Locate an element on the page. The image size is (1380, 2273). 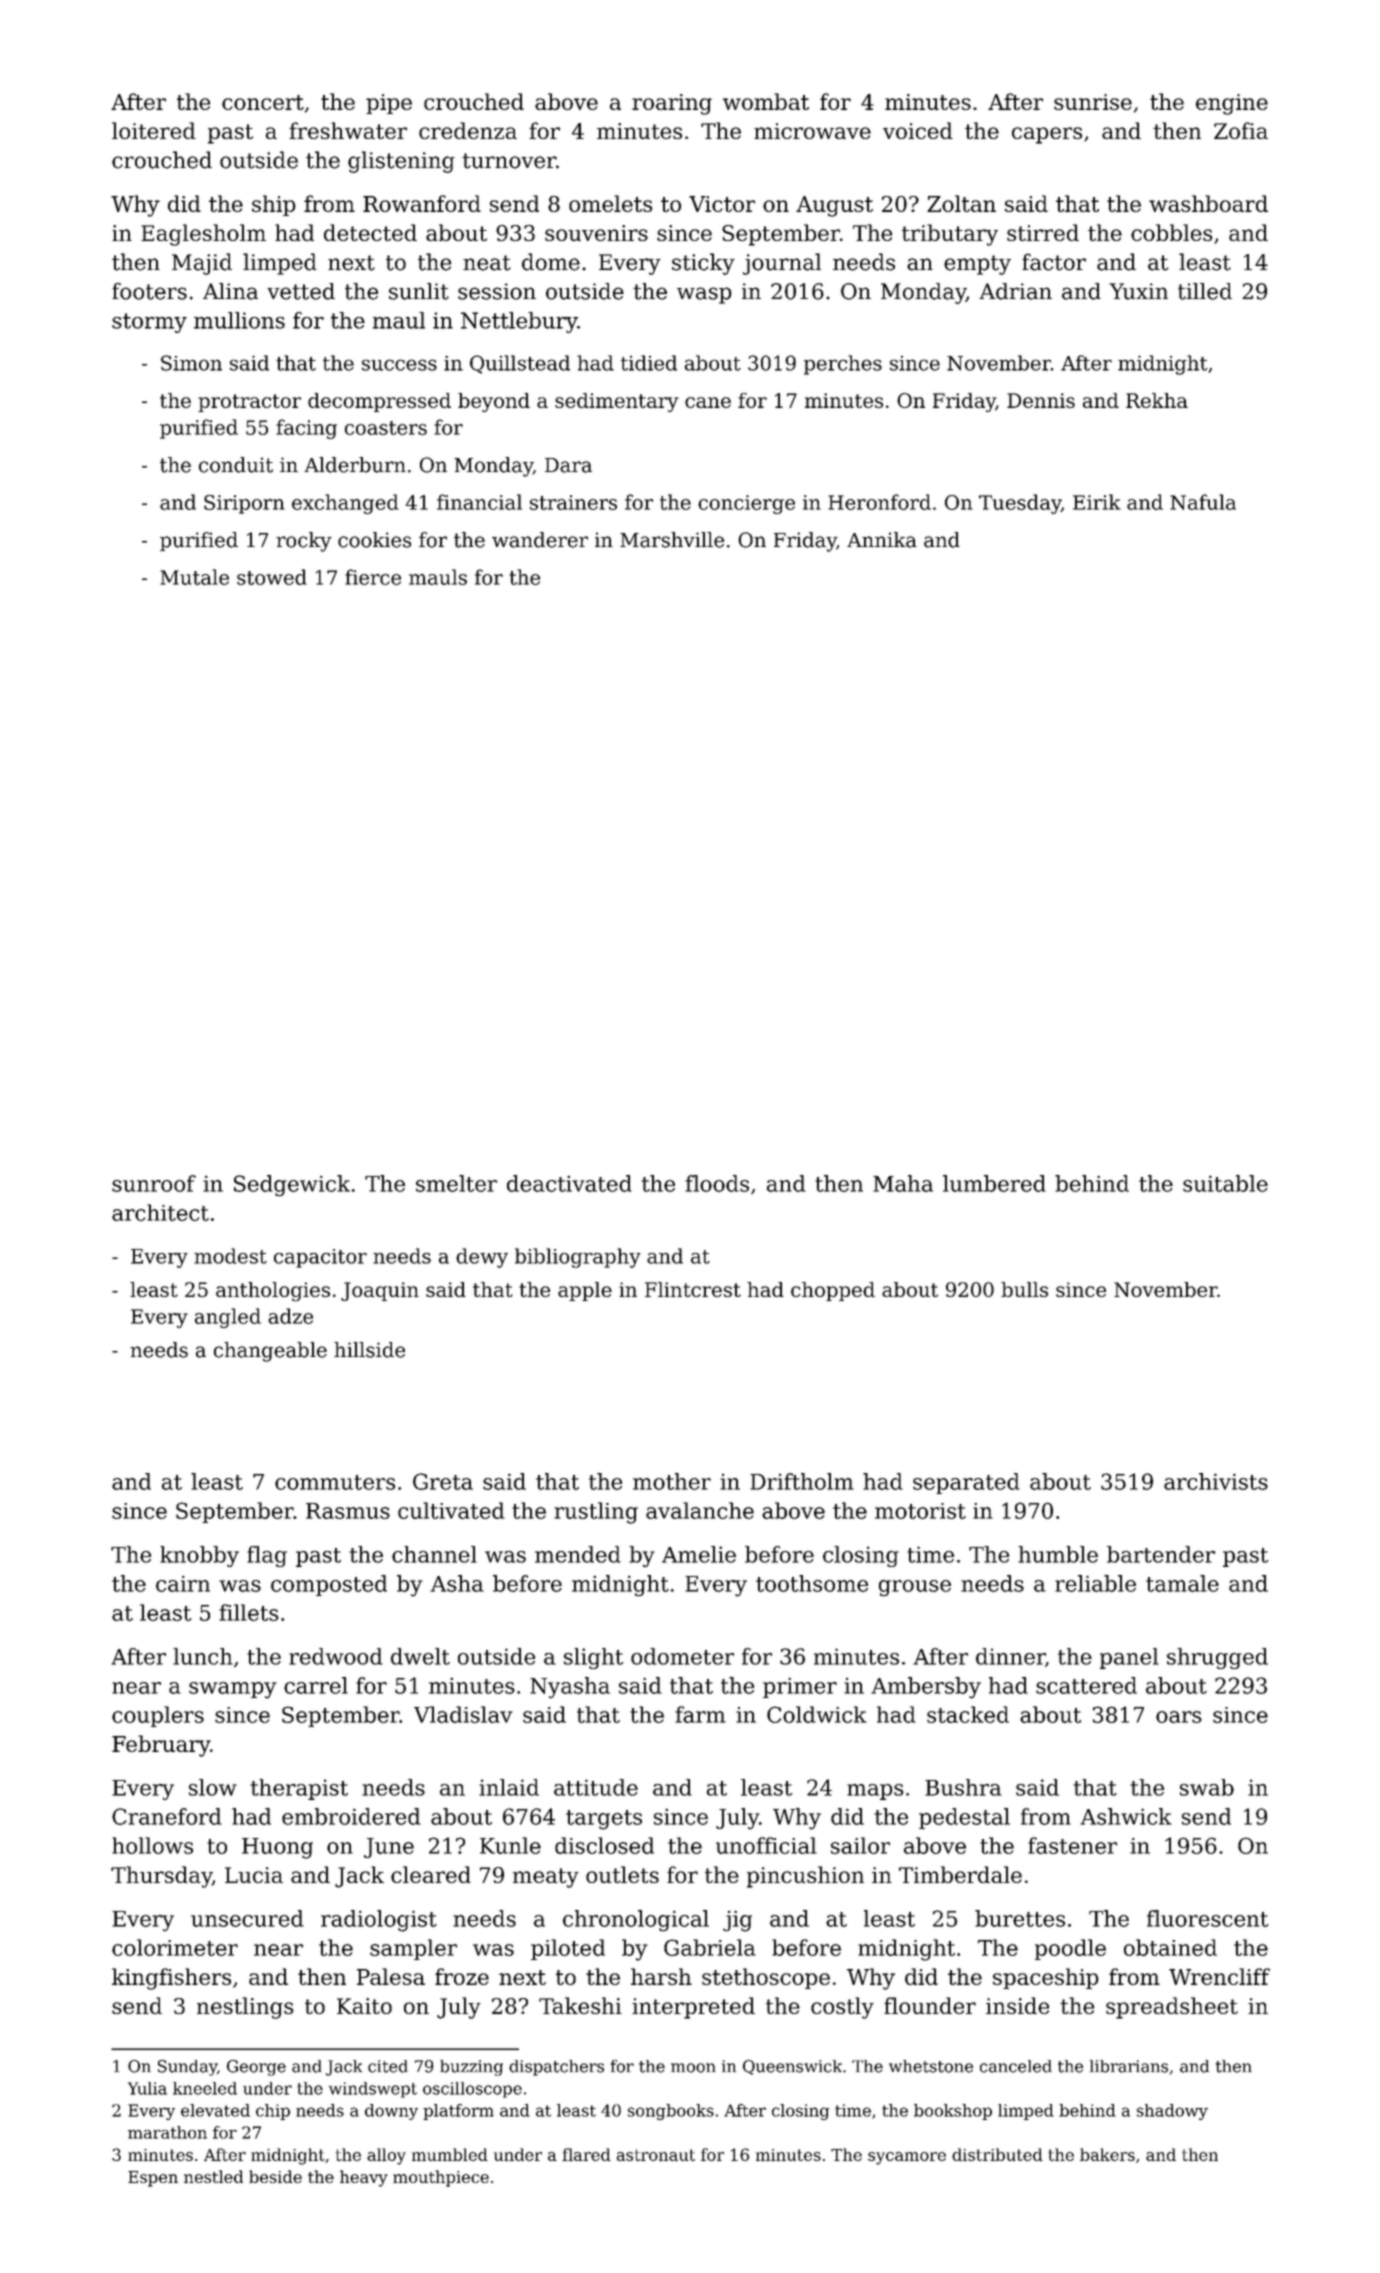
marathon is located at coordinates (167, 2132).
